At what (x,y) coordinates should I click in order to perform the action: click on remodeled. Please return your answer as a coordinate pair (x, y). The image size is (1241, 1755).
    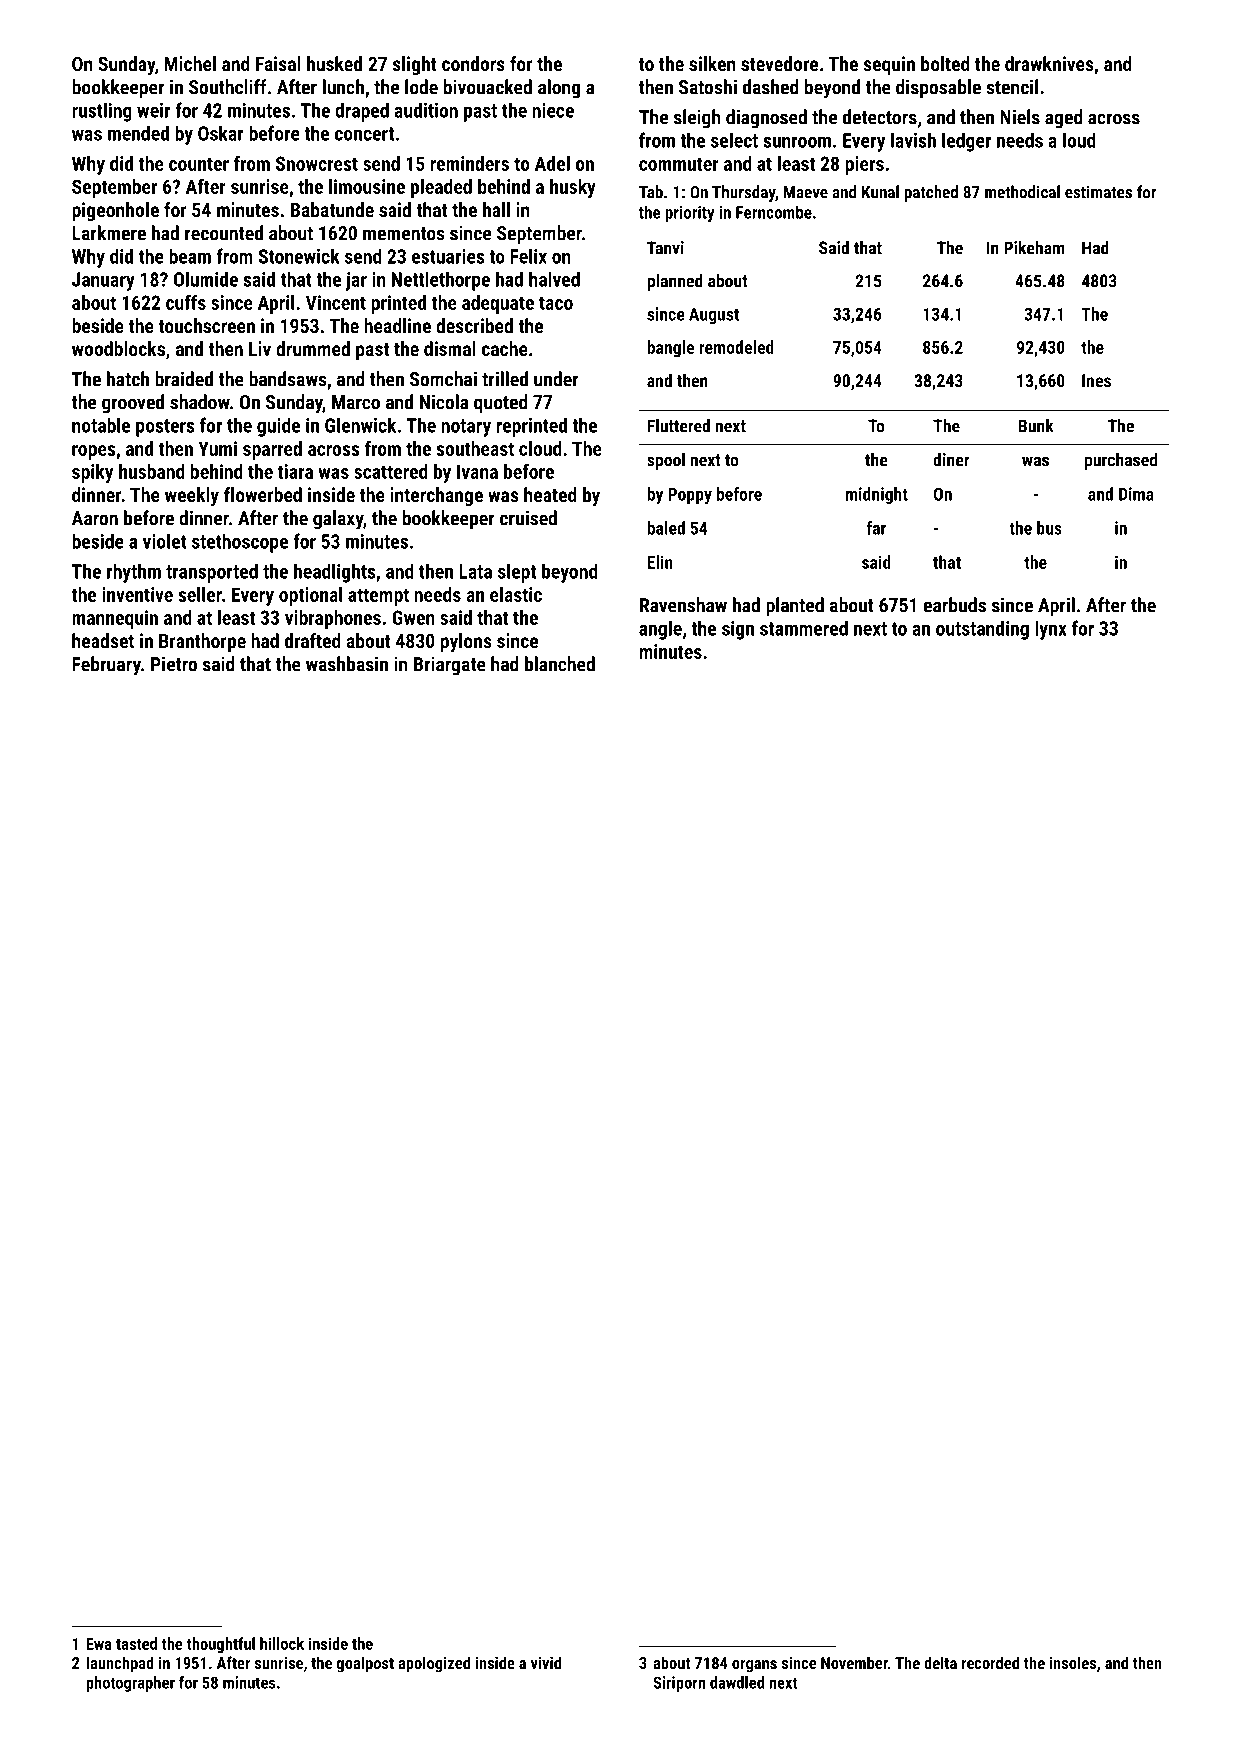
    Looking at the image, I should click on (736, 347).
